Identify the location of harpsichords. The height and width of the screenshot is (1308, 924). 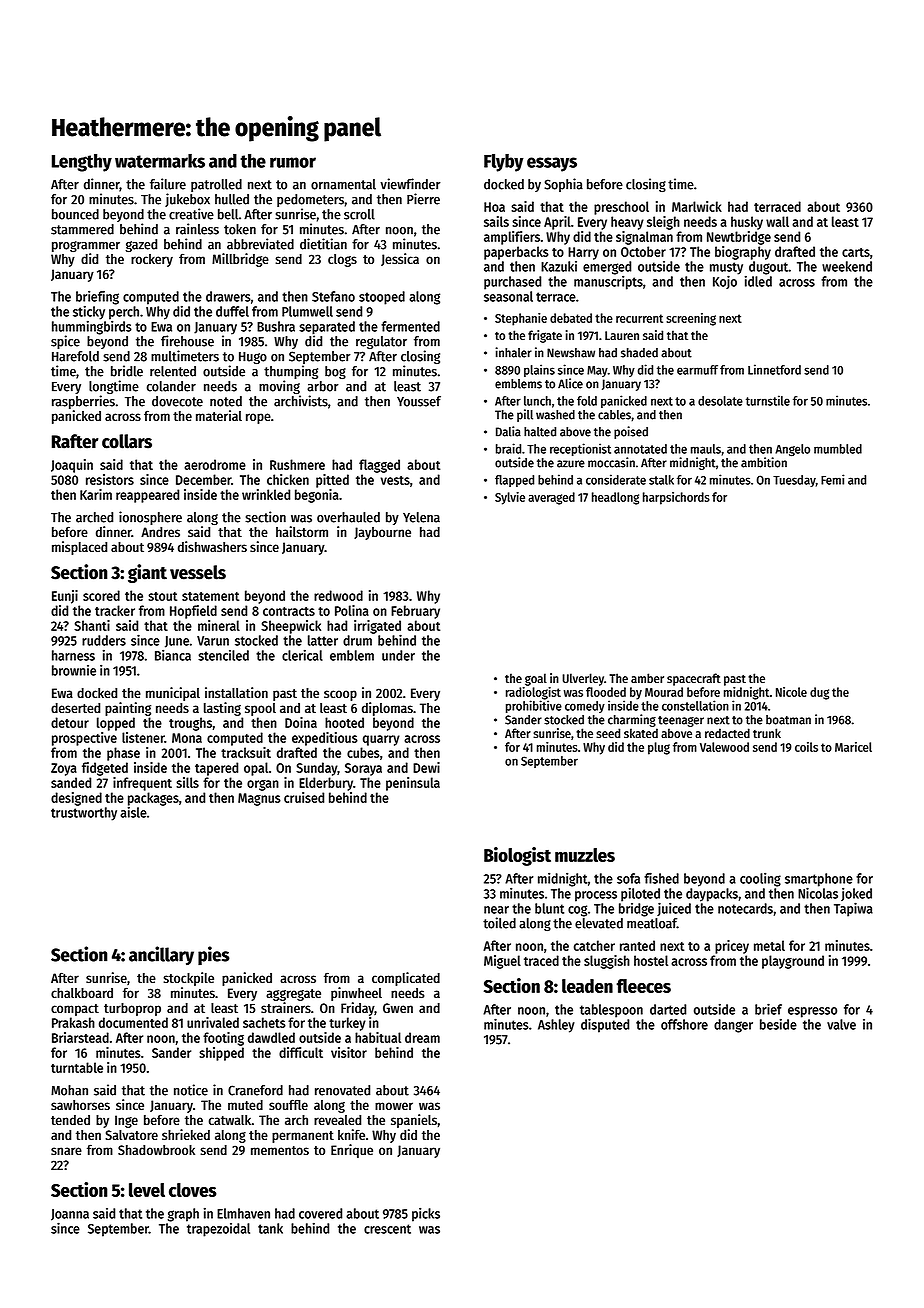
(676, 498).
